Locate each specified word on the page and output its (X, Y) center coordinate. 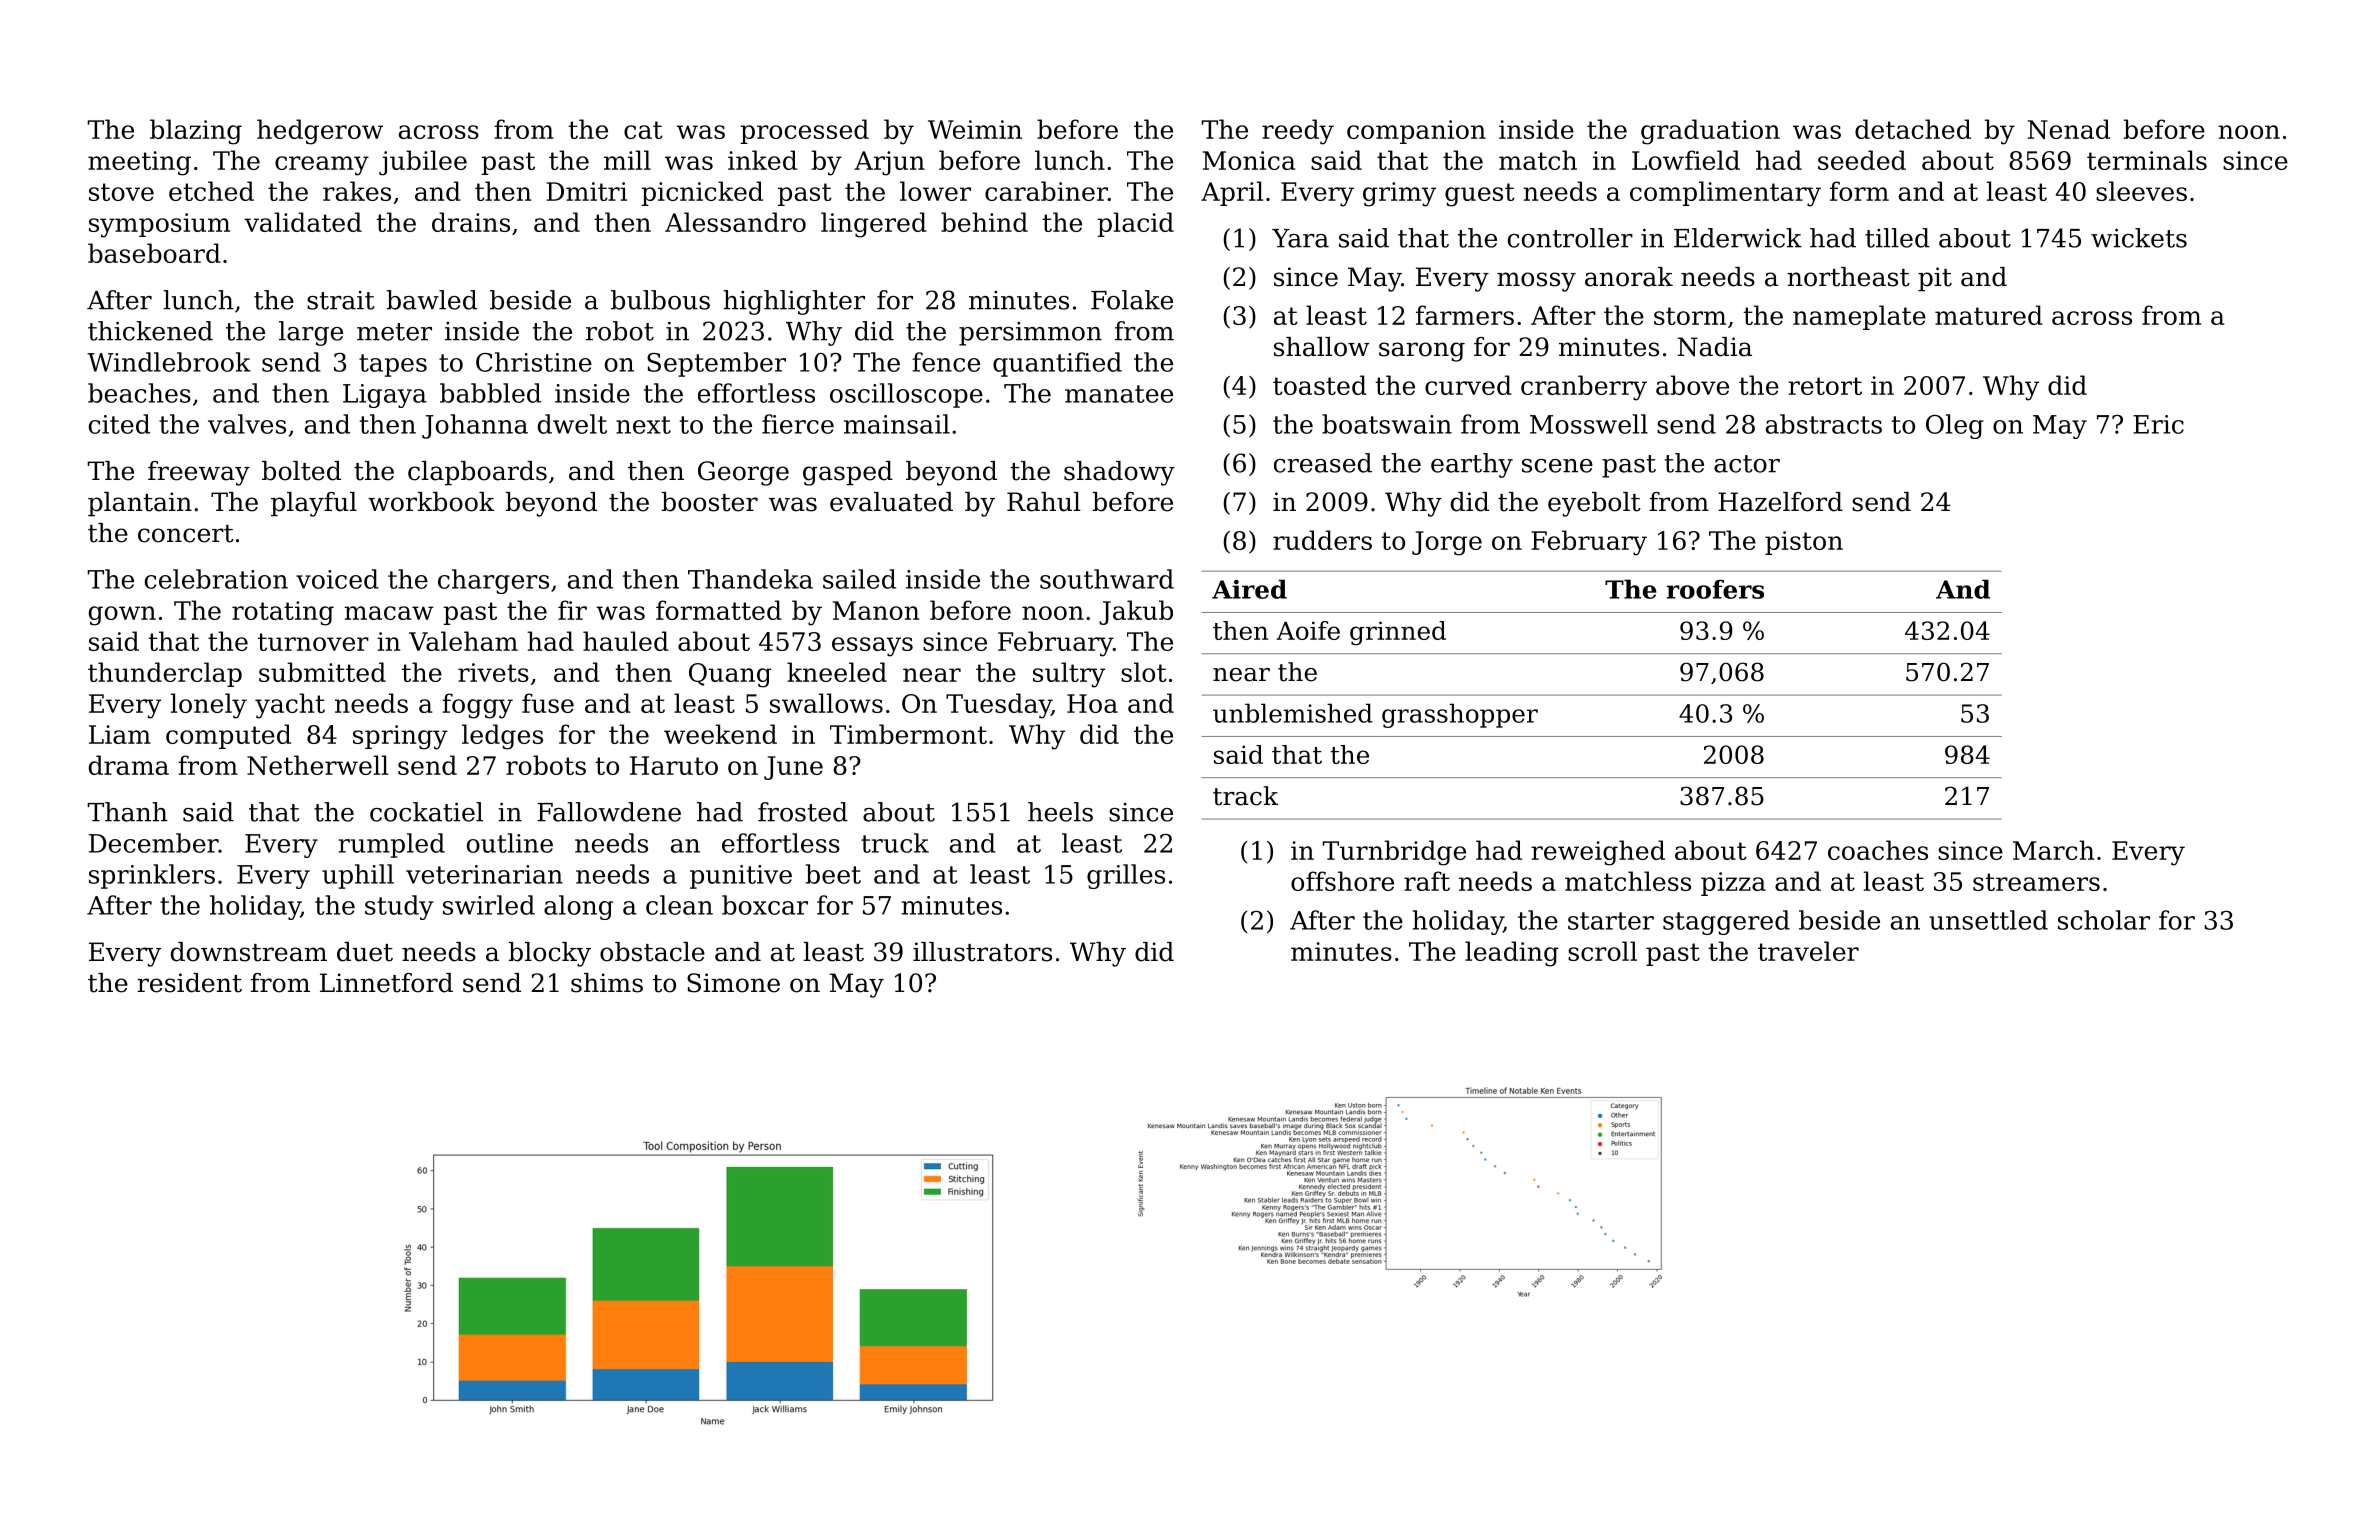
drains (471, 222)
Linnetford (386, 983)
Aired (1249, 589)
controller (1570, 238)
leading (1512, 954)
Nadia (1714, 347)
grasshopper (1460, 715)
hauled (626, 641)
